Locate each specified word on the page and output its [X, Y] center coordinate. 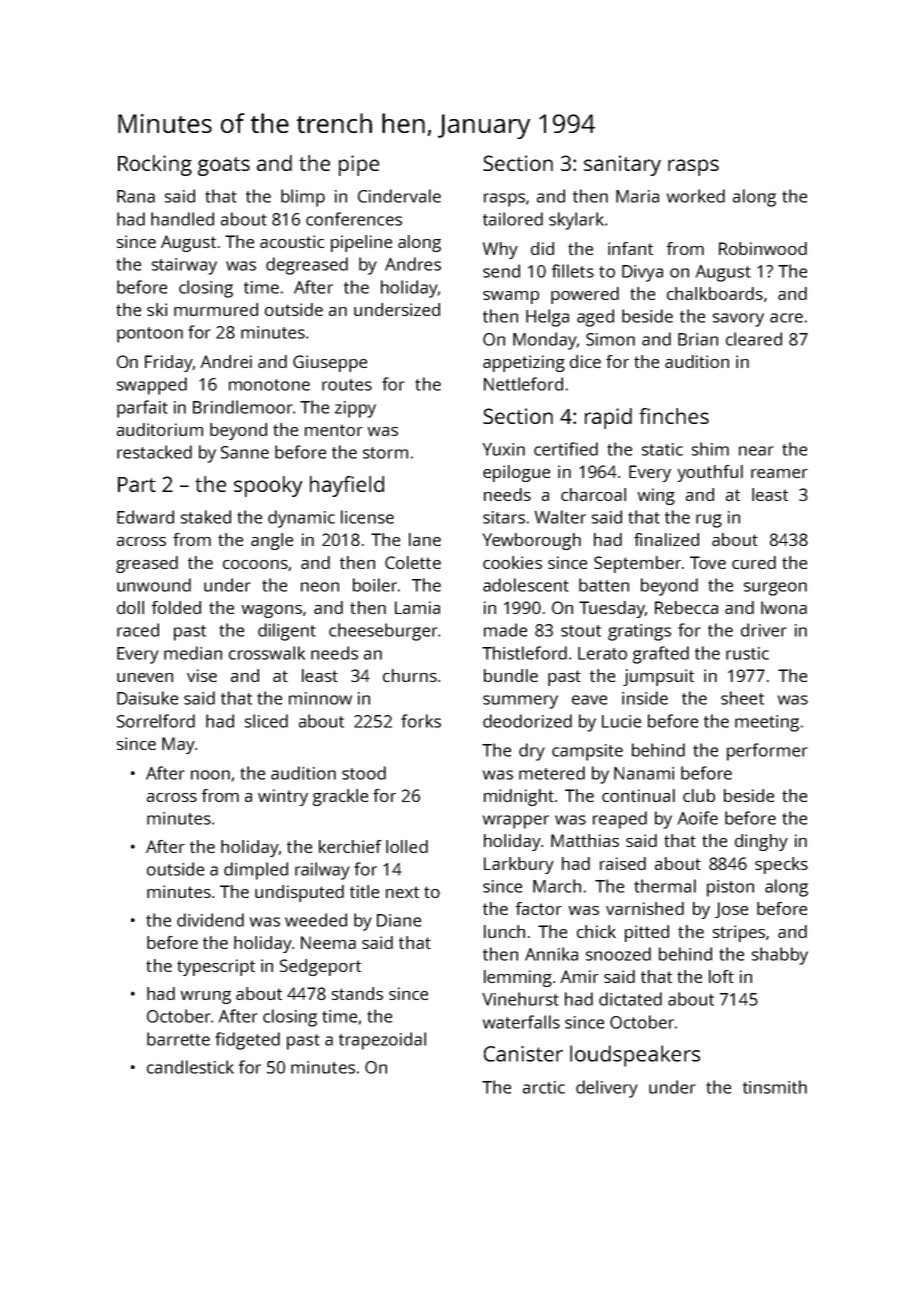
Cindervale [399, 196]
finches [674, 416]
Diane [399, 920]
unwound [154, 585]
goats [224, 166]
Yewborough [532, 541]
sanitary [622, 165]
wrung [206, 997]
